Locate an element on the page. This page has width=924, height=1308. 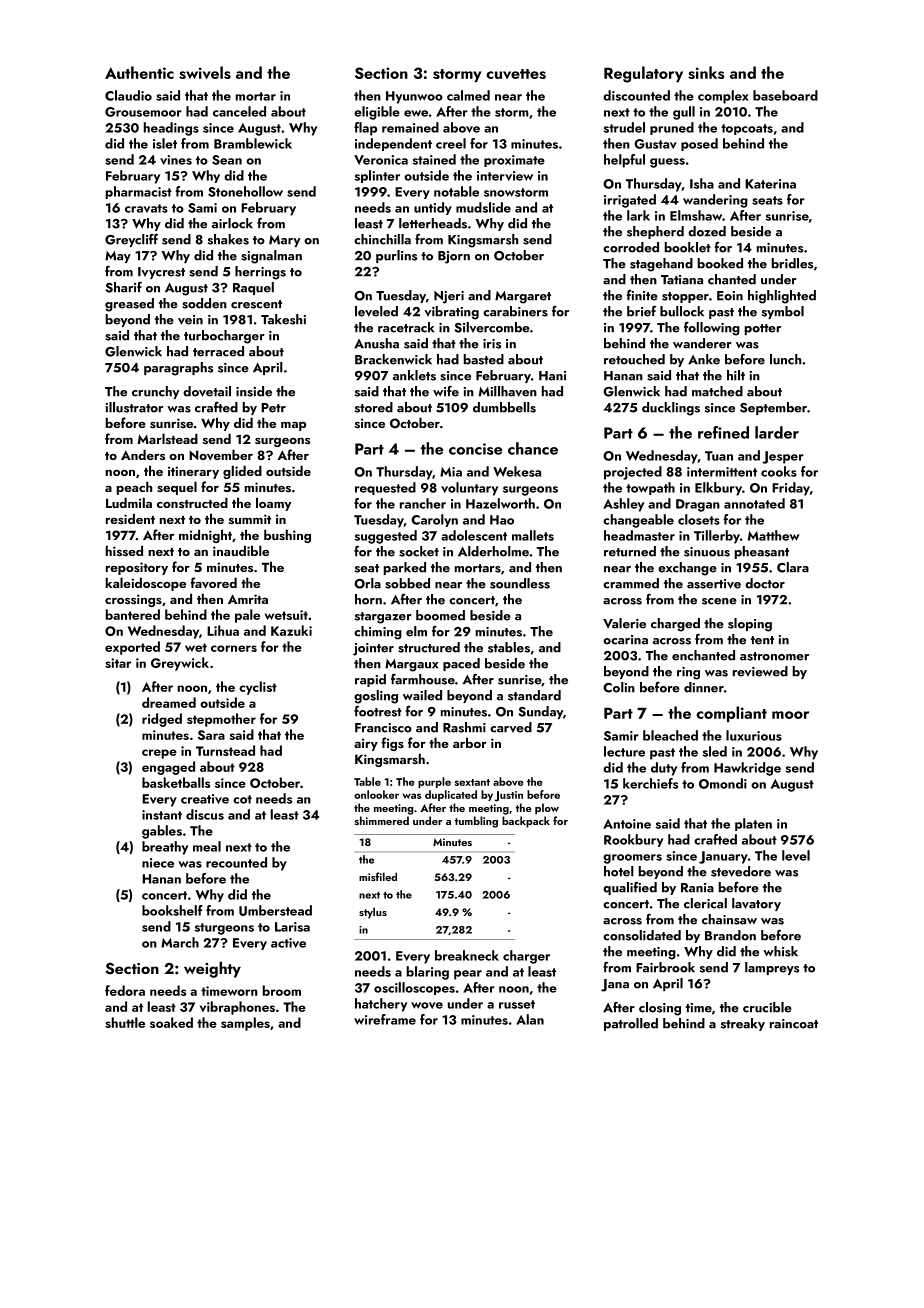
Alderholme is located at coordinates (493, 551).
